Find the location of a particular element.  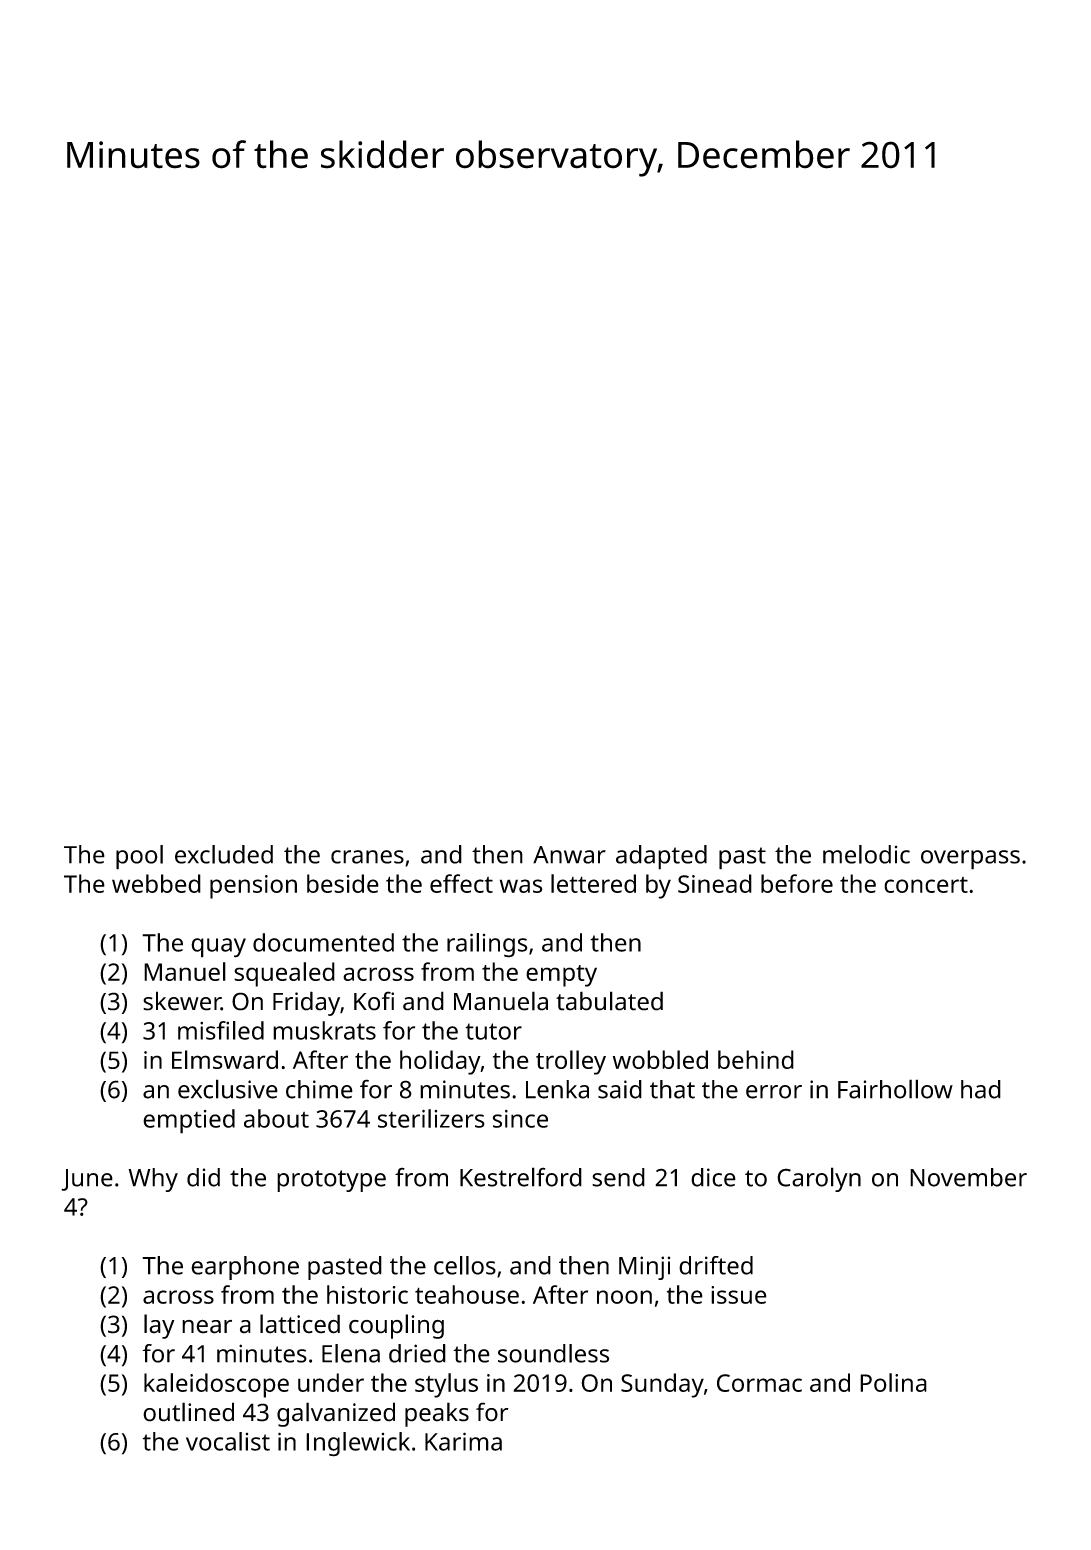

melodic is located at coordinates (866, 854).
